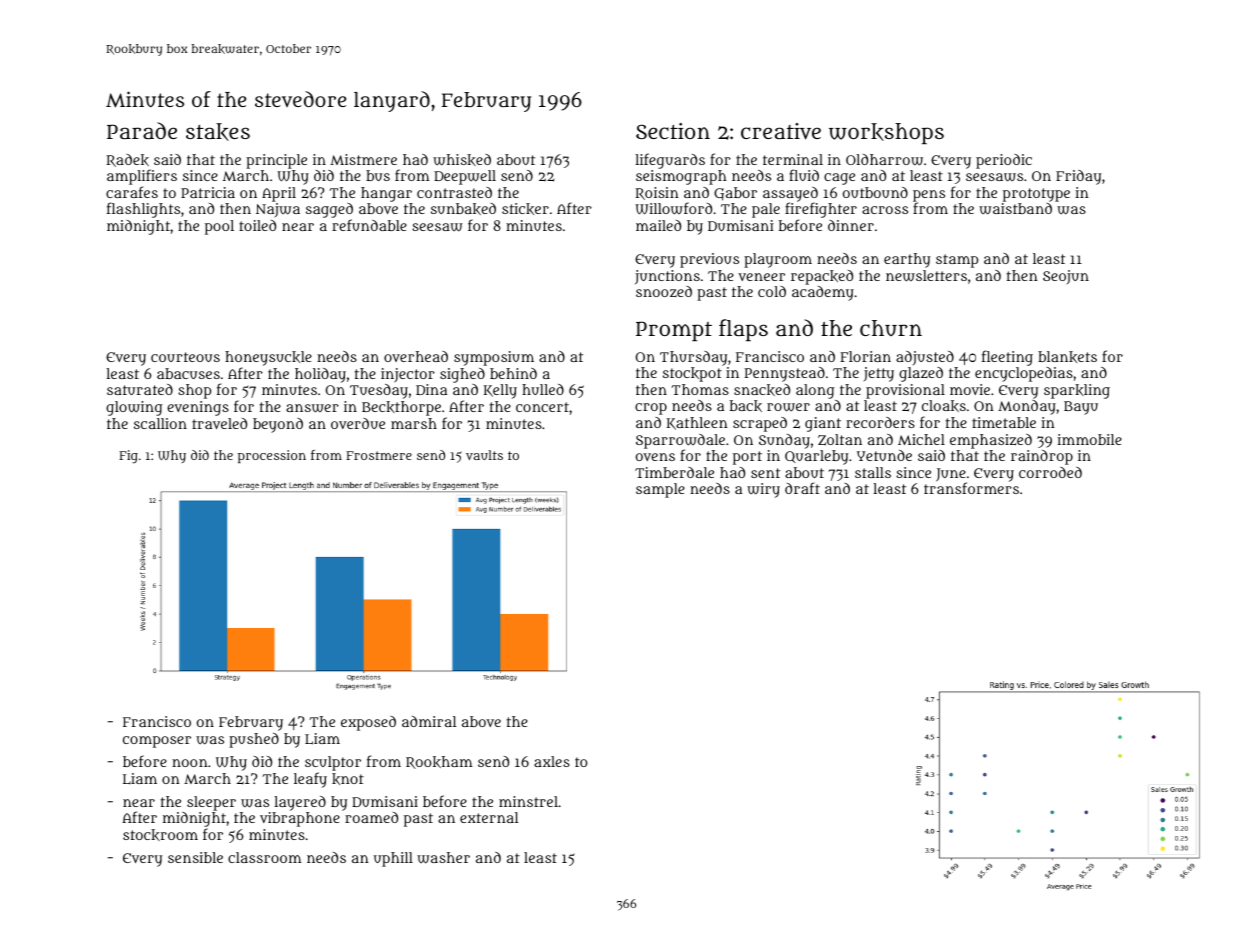 The width and height of the page is (1233, 952). What do you see at coordinates (218, 132) in the page?
I see `stakes` at bounding box center [218, 132].
